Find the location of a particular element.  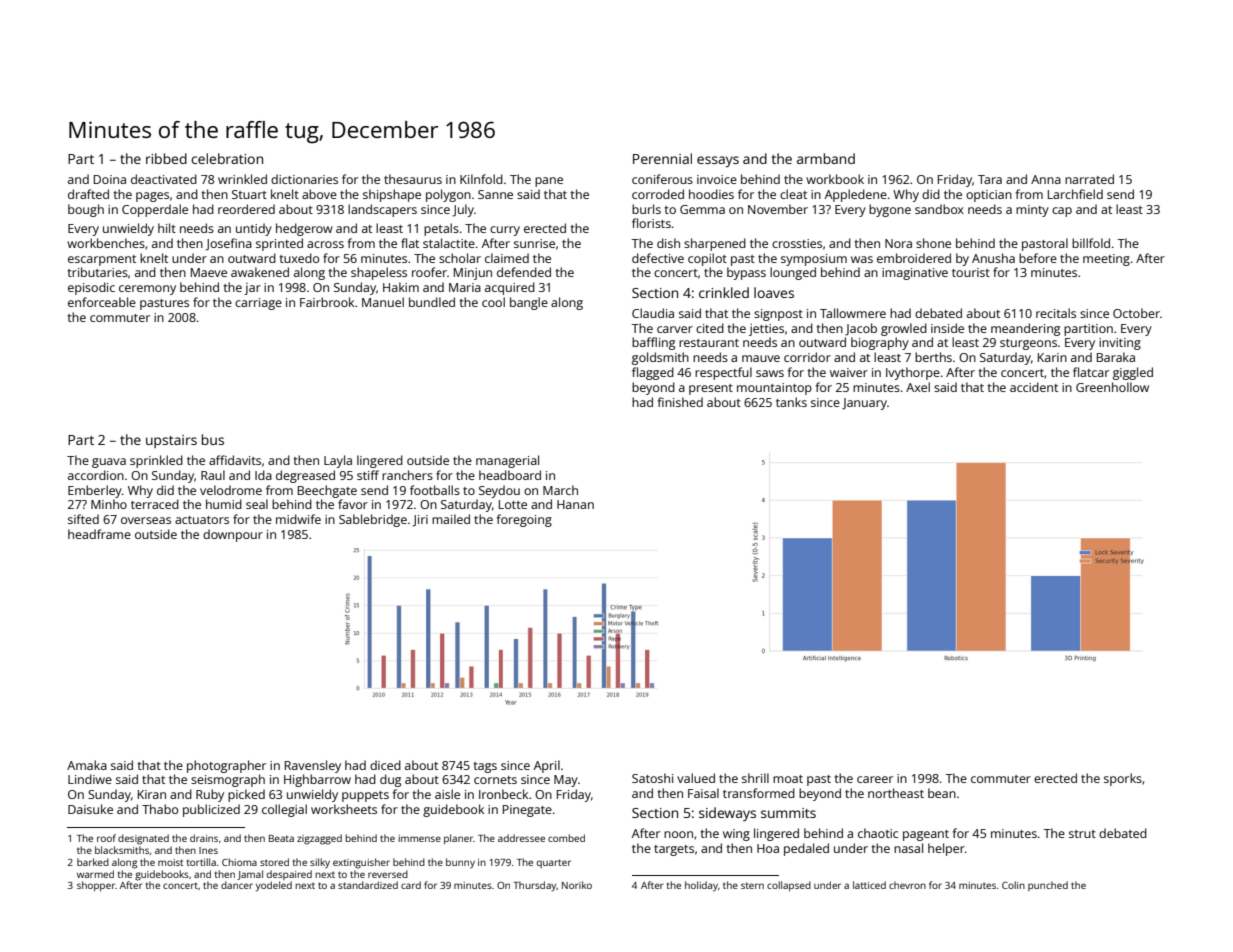

curry is located at coordinates (505, 231).
